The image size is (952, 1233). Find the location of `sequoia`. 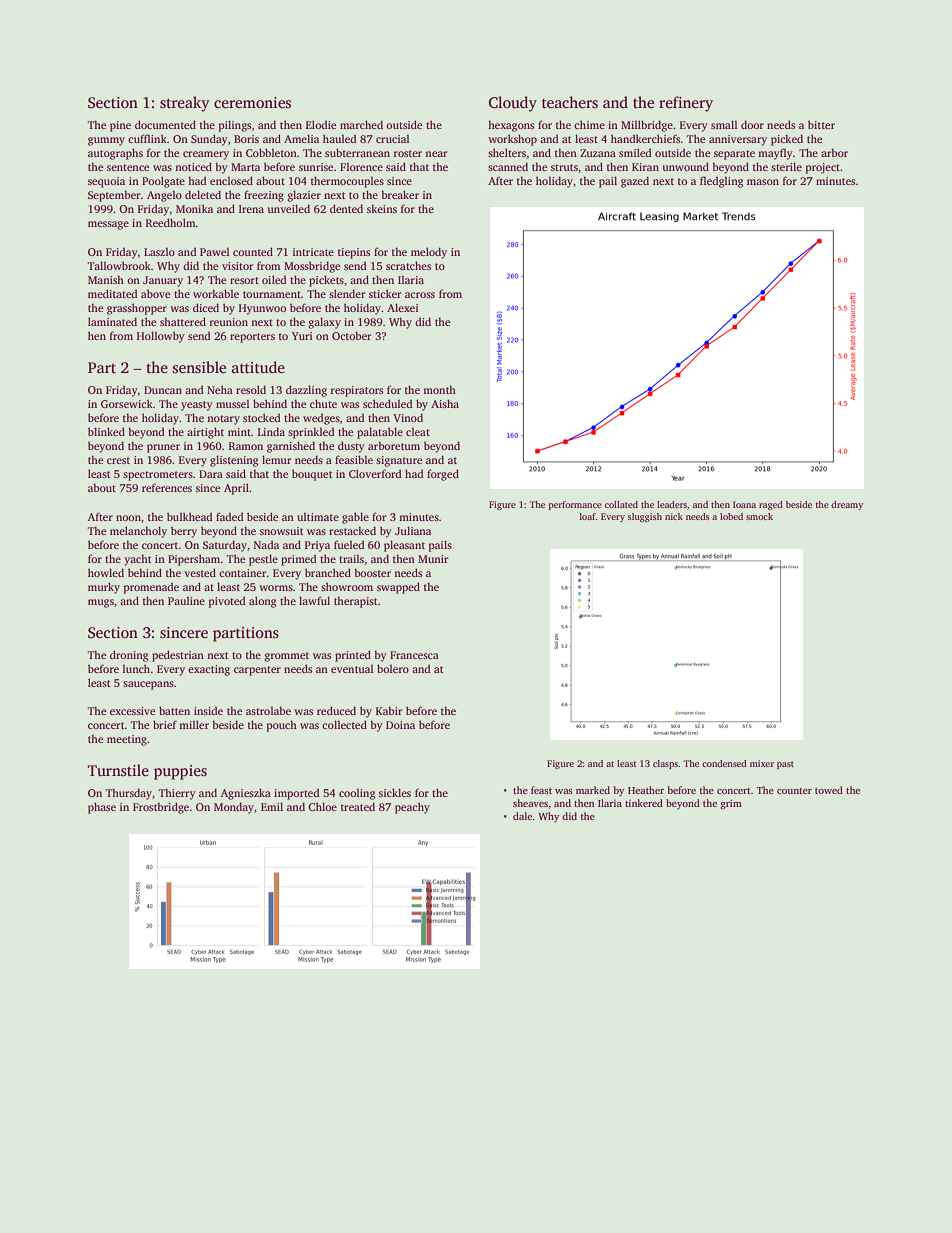

sequoia is located at coordinates (106, 182).
